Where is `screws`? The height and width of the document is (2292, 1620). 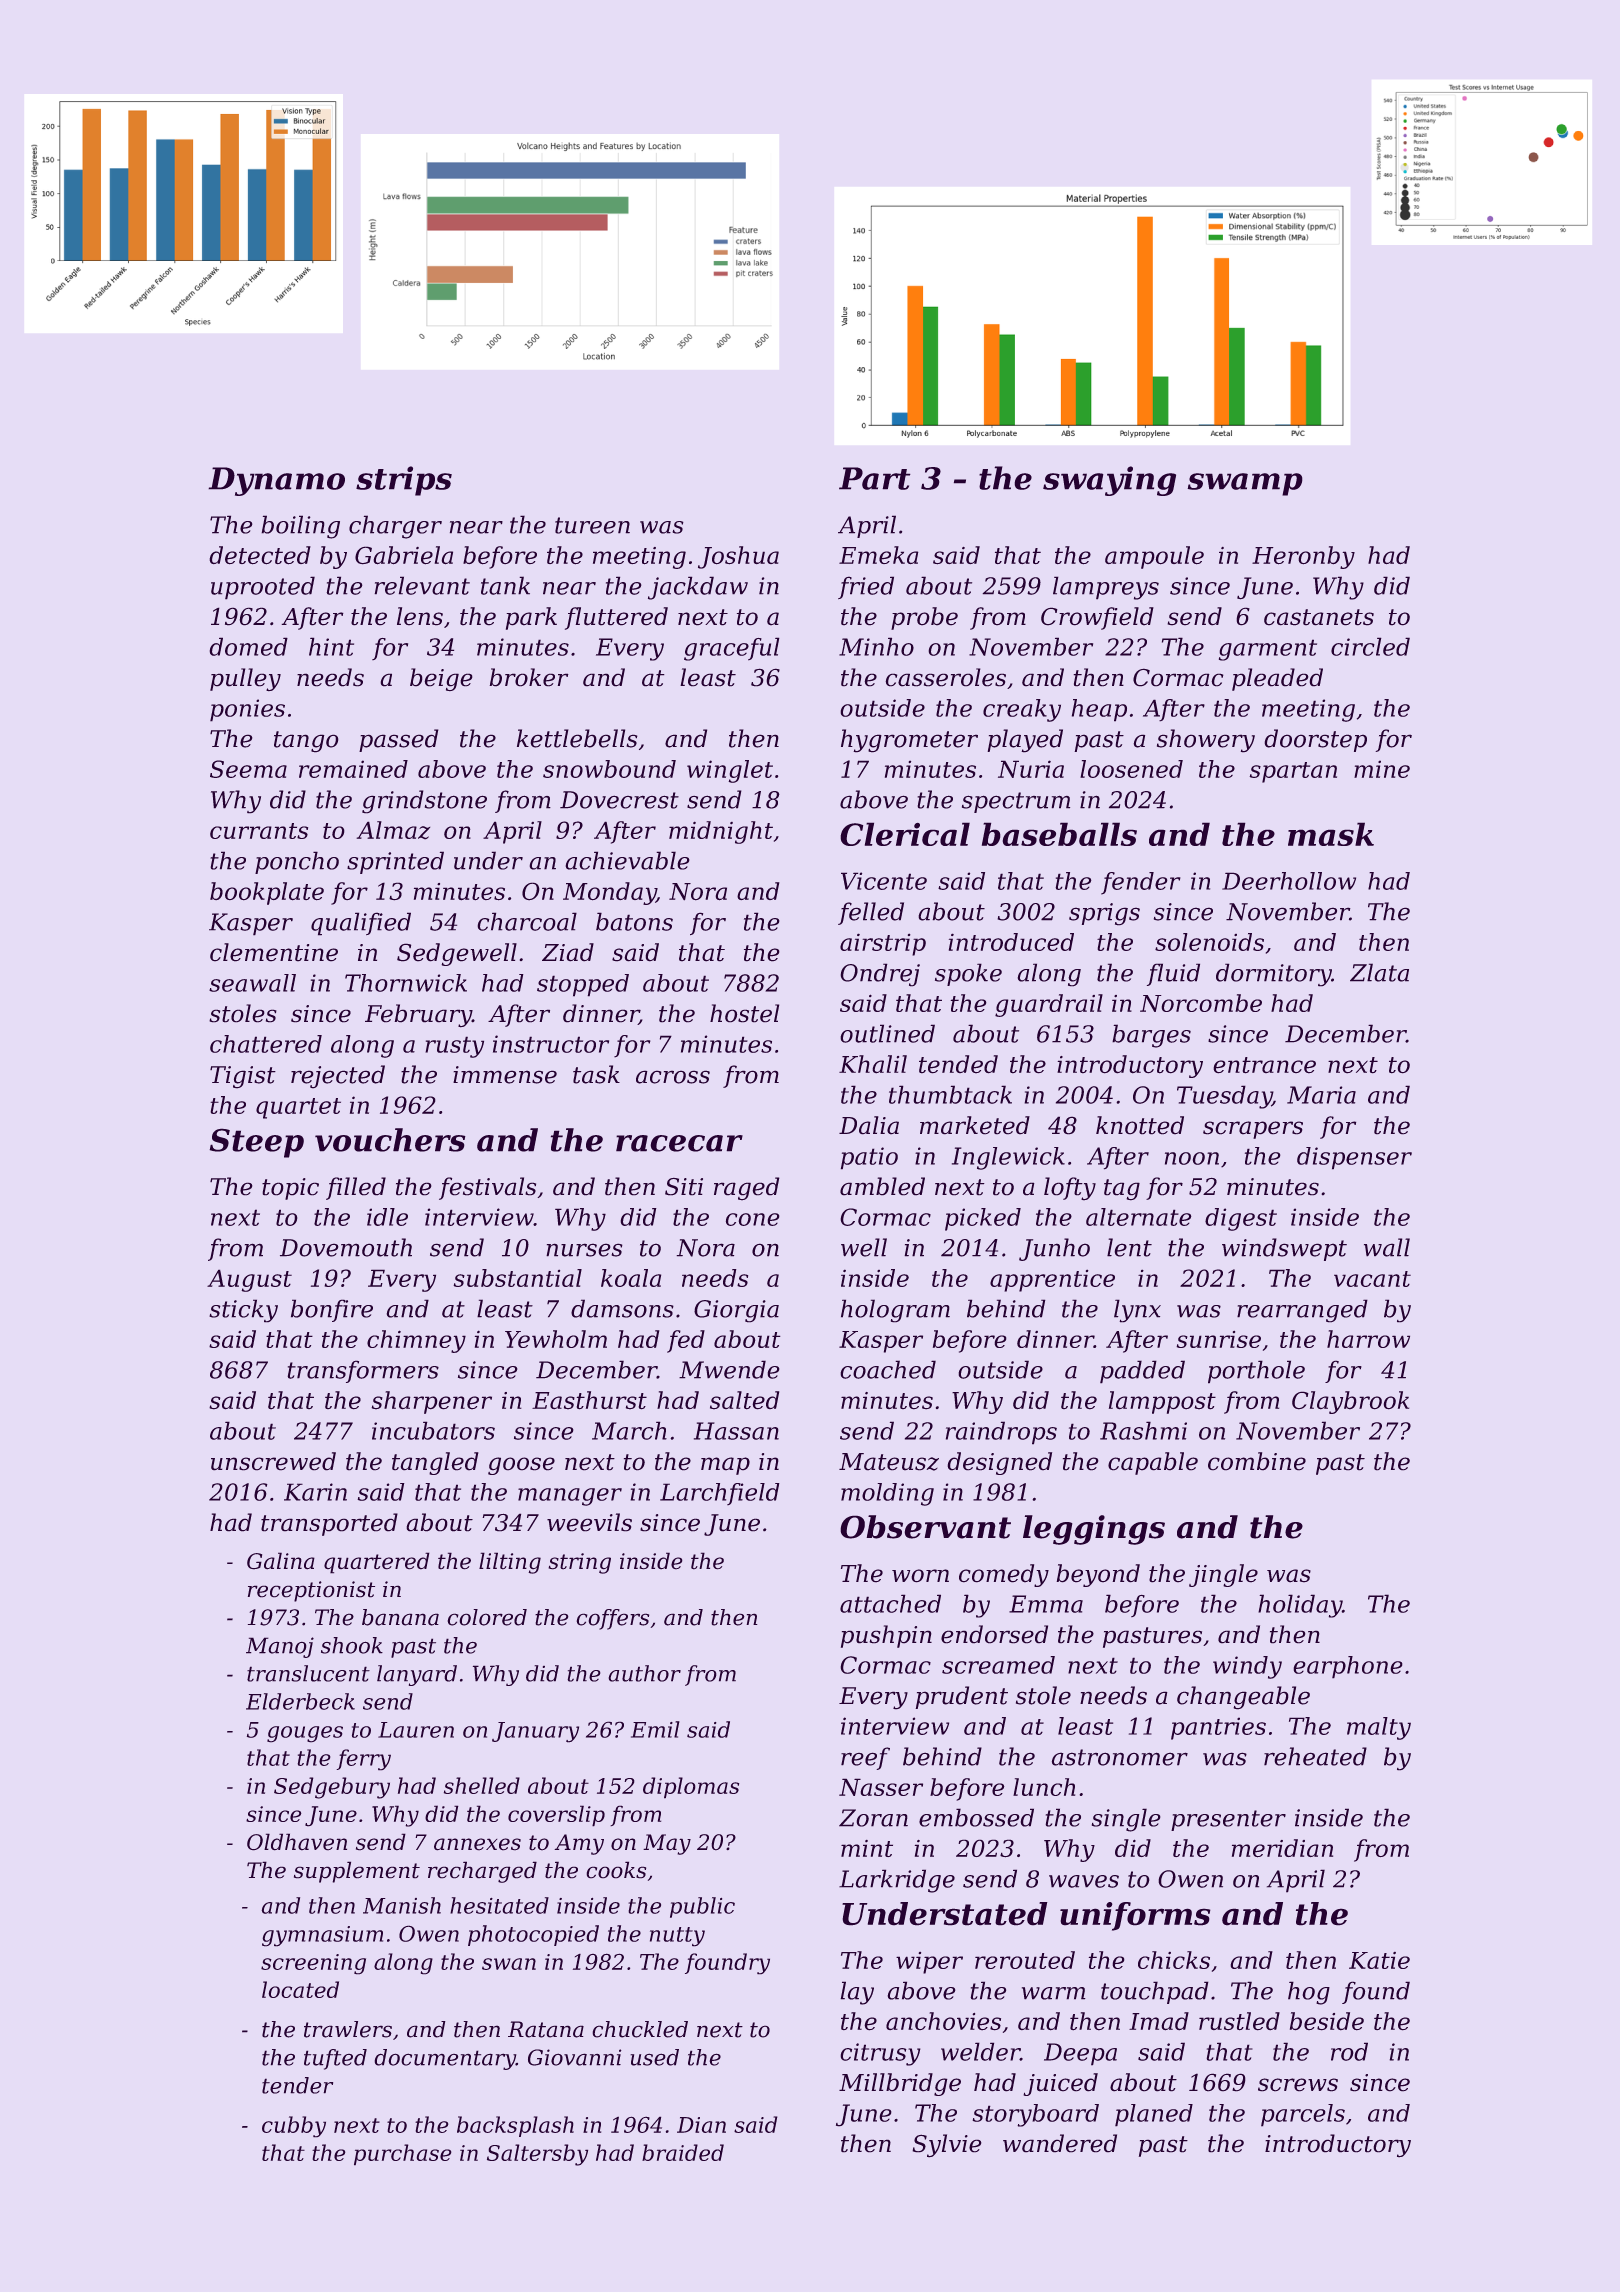 screws is located at coordinates (1298, 2085).
